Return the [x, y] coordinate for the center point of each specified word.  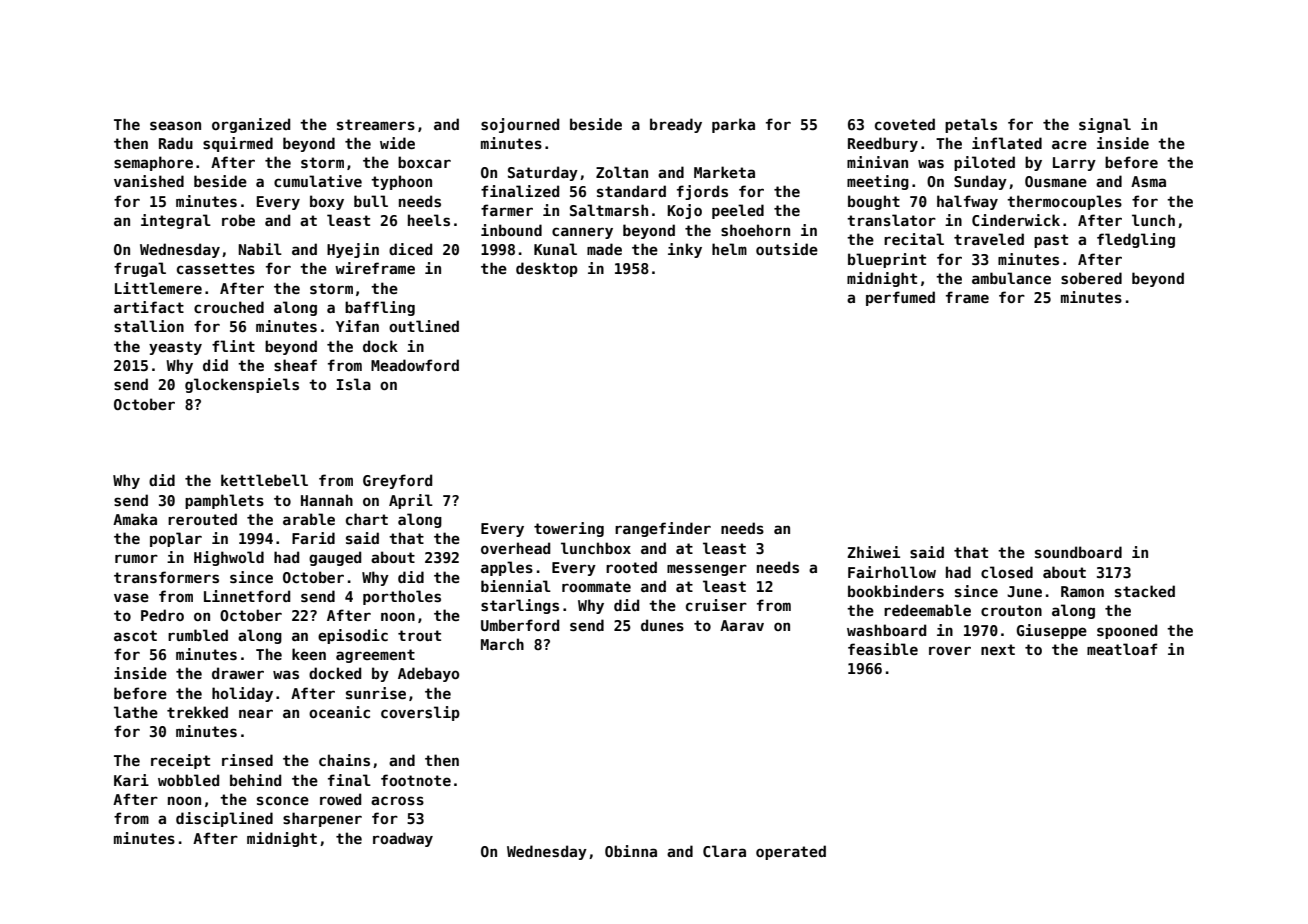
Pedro [162, 615]
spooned [1127, 631]
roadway [403, 839]
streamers [376, 124]
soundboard [1078, 552]
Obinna [631, 851]
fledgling [1136, 240]
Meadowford [415, 365]
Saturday [543, 173]
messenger [707, 570]
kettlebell [264, 480]
